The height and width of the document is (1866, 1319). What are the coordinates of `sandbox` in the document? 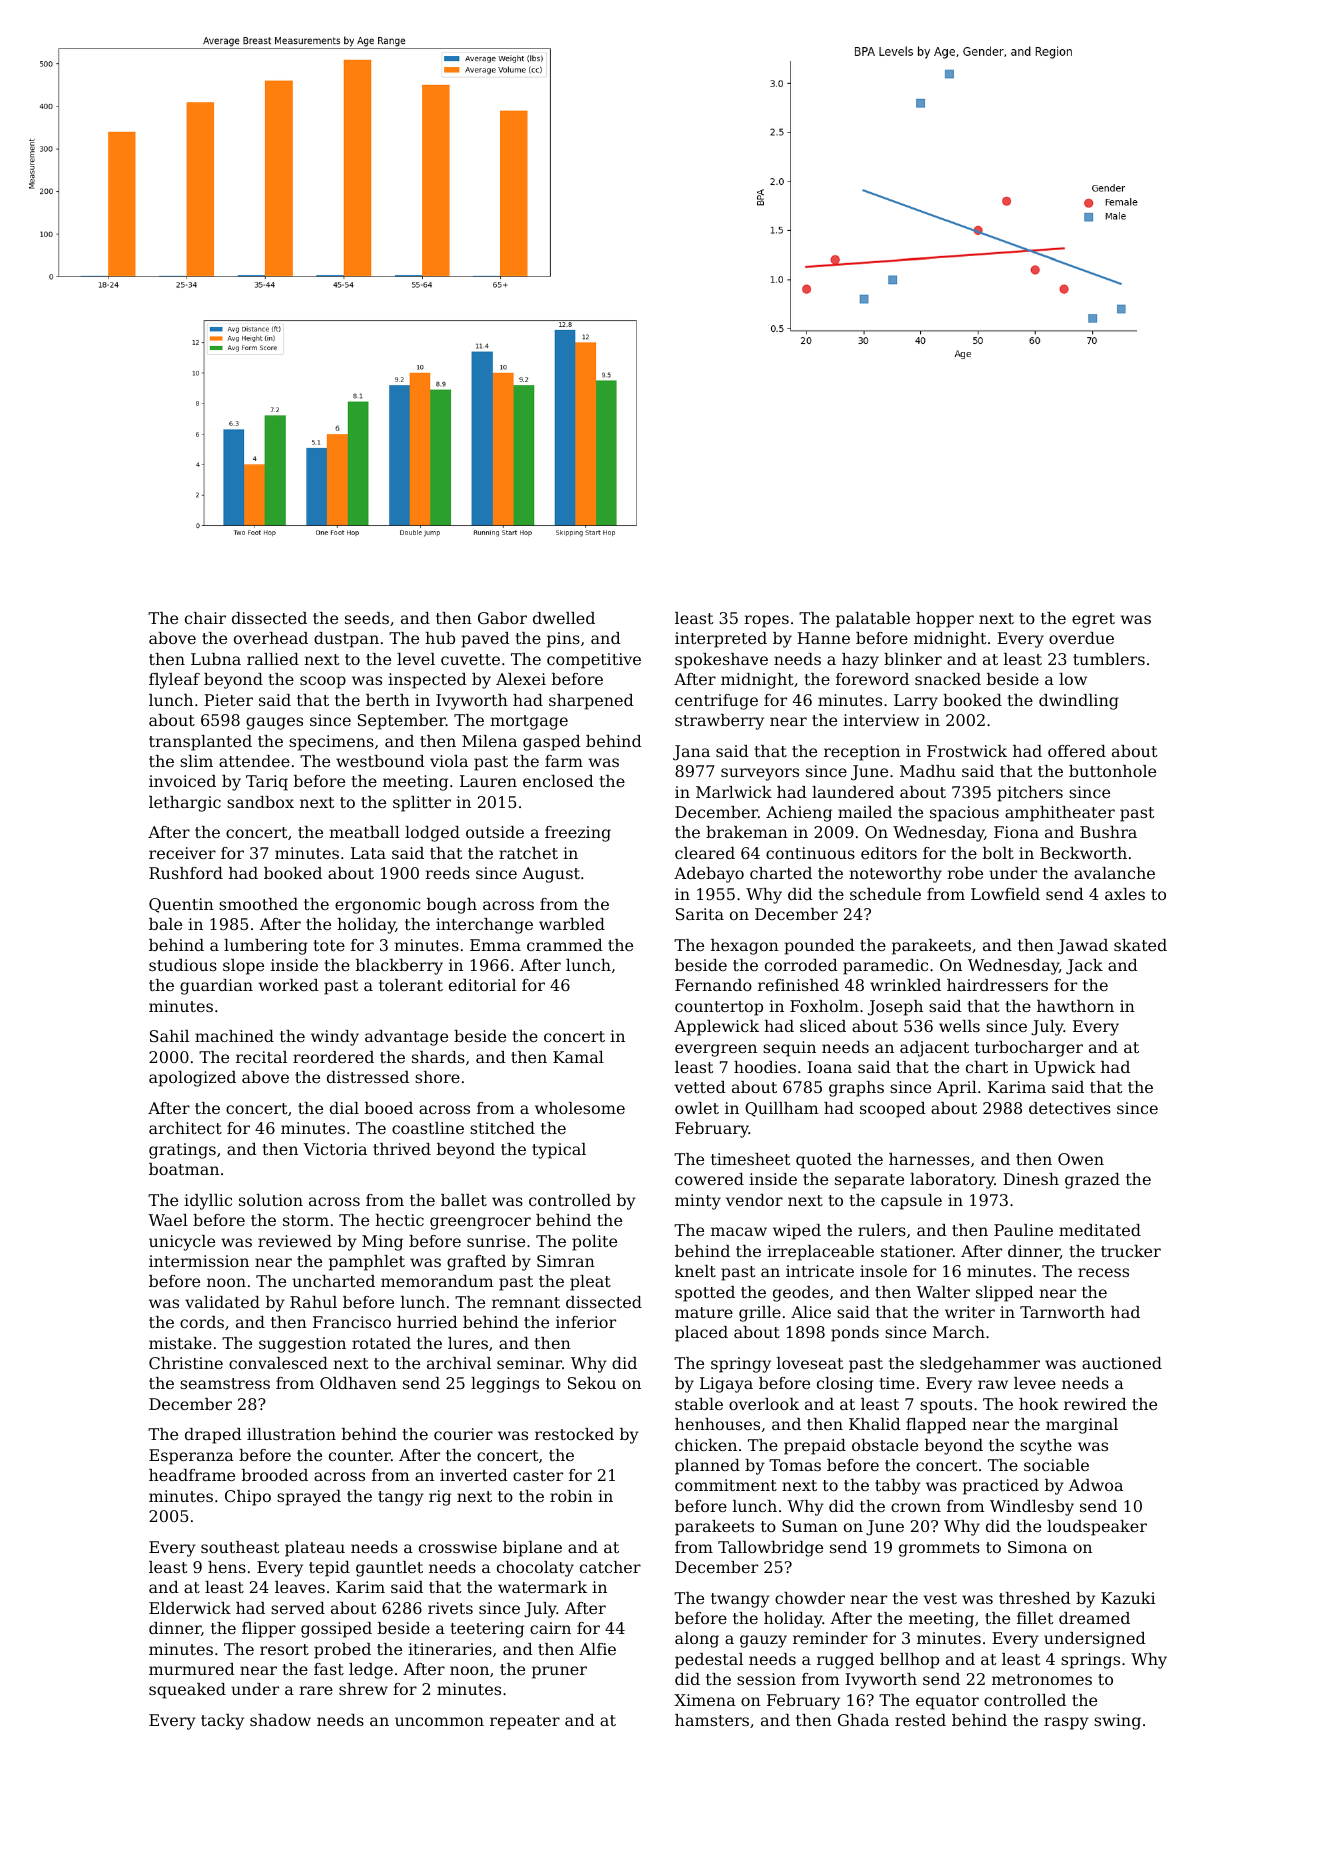 It's located at (260, 802).
